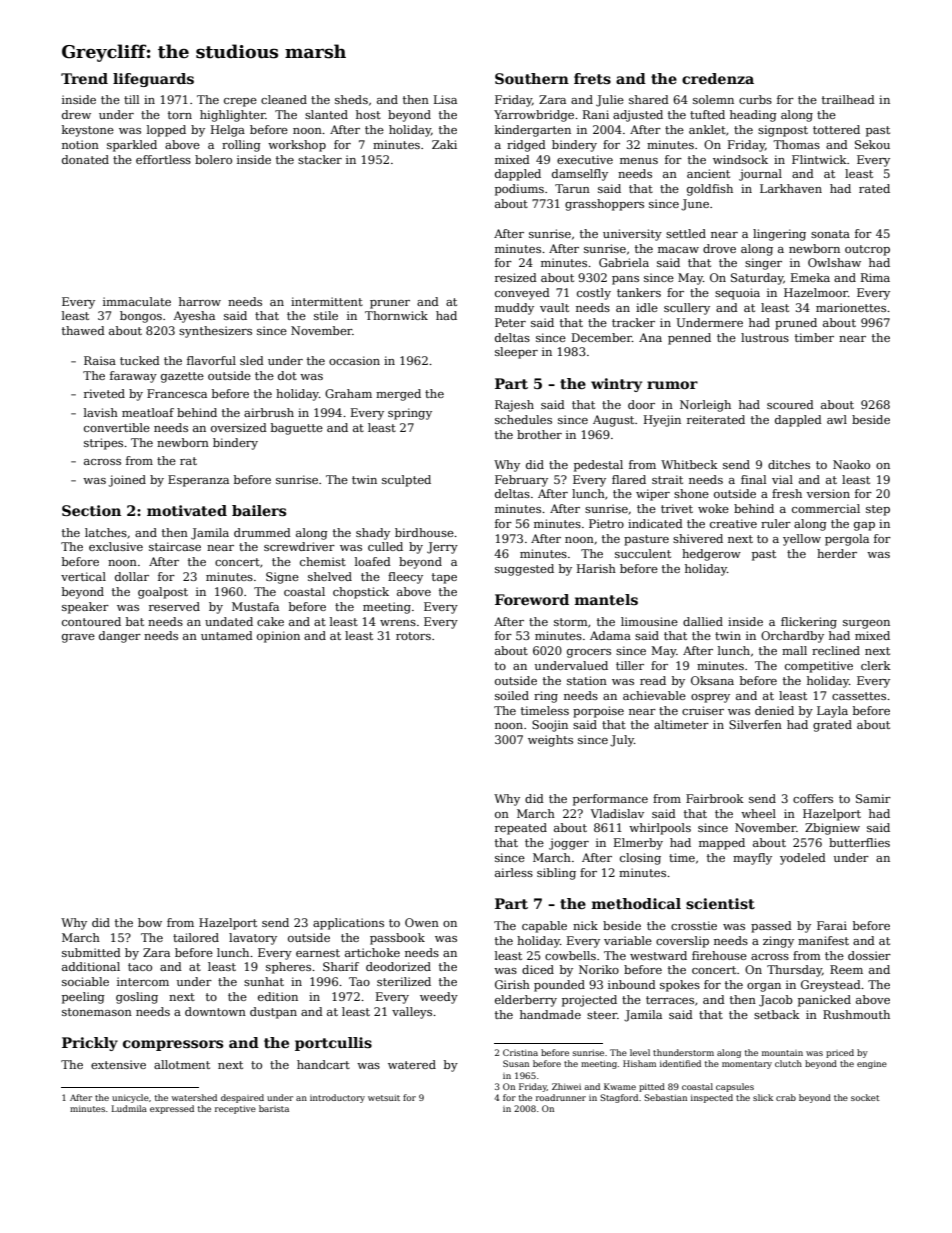 This document has height=1233, width=952. Describe the element at coordinates (83, 576) in the document. I see `vertical` at that location.
